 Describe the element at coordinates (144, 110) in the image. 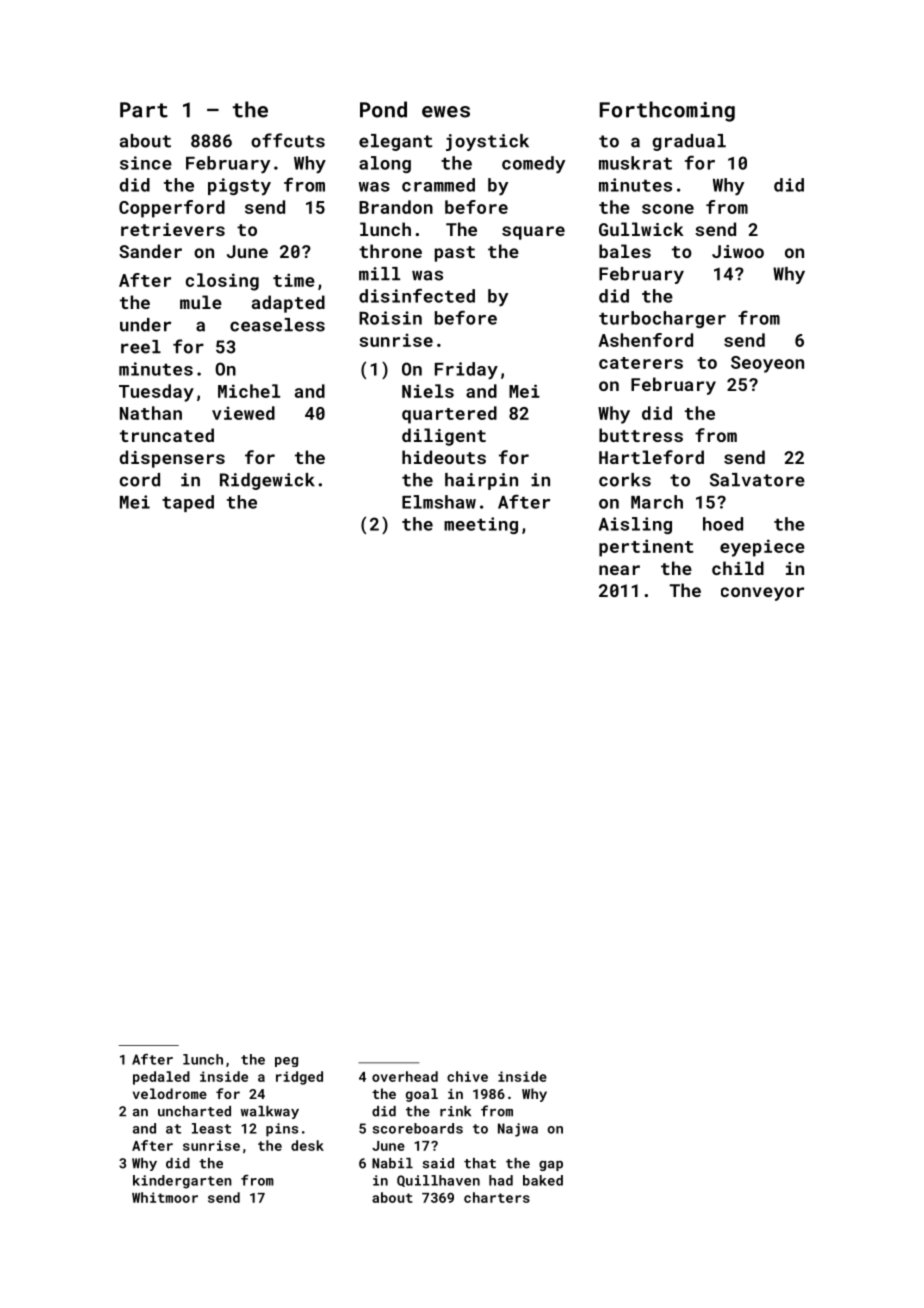

I see `Part` at that location.
